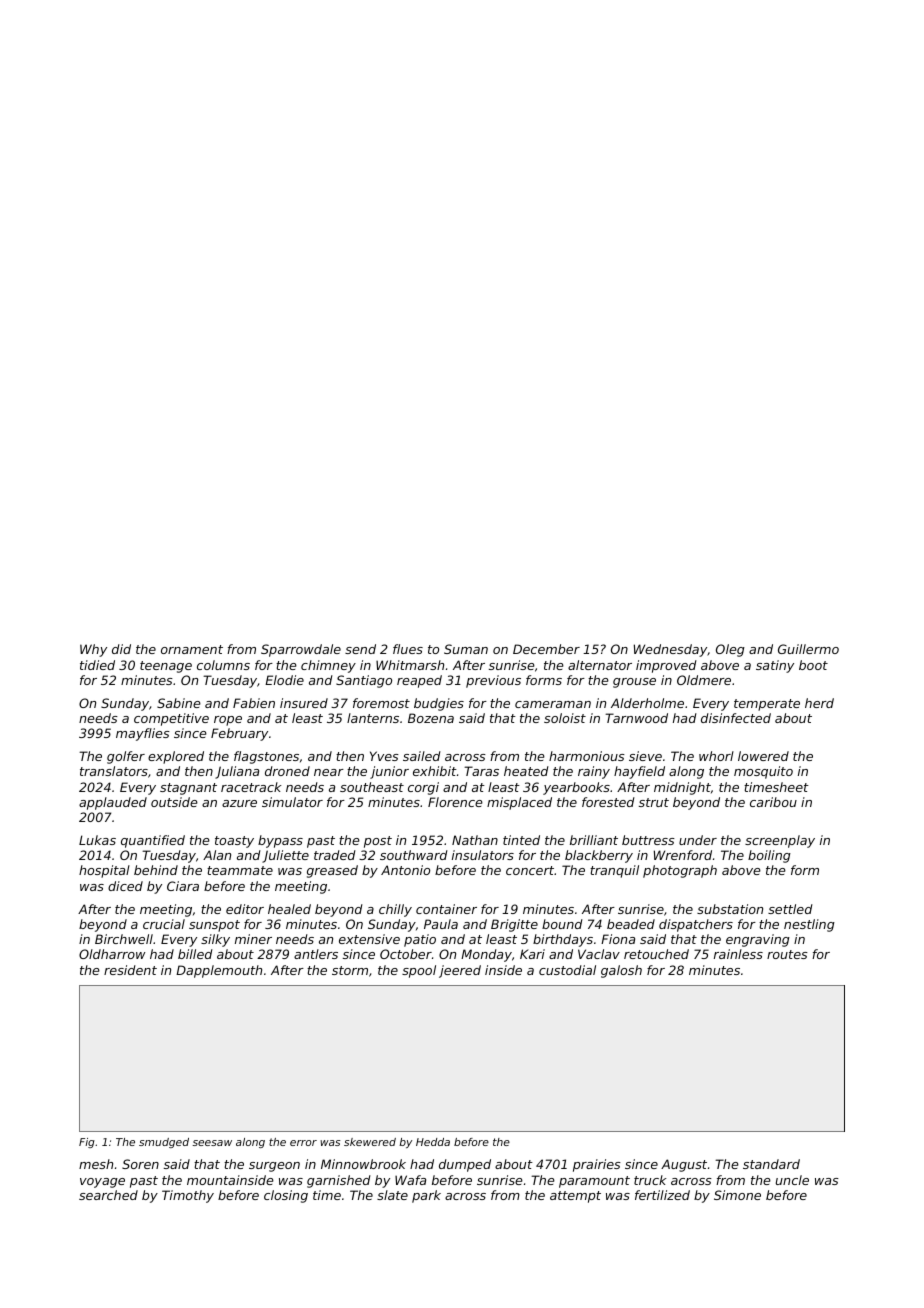 This screenshot has width=924, height=1308. I want to click on Simone, so click(737, 1195).
